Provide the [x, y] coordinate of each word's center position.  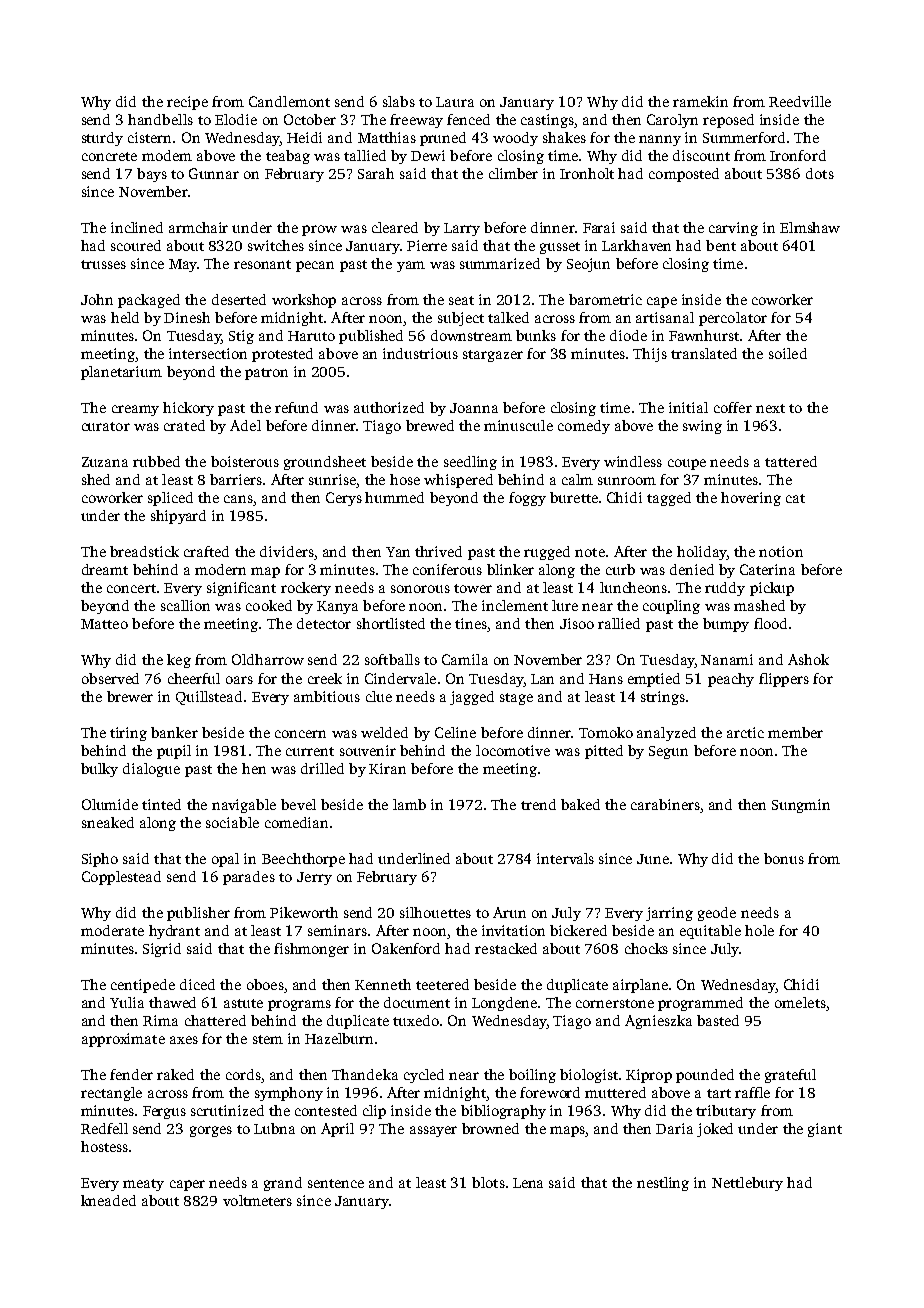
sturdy [102, 139]
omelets [800, 1002]
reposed [728, 121]
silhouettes [435, 912]
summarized [500, 263]
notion [781, 551]
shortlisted [391, 623]
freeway [416, 121]
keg [179, 661]
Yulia [127, 1002]
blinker [510, 569]
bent [721, 245]
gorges [211, 1131]
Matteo [104, 624]
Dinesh [187, 317]
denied [692, 569]
